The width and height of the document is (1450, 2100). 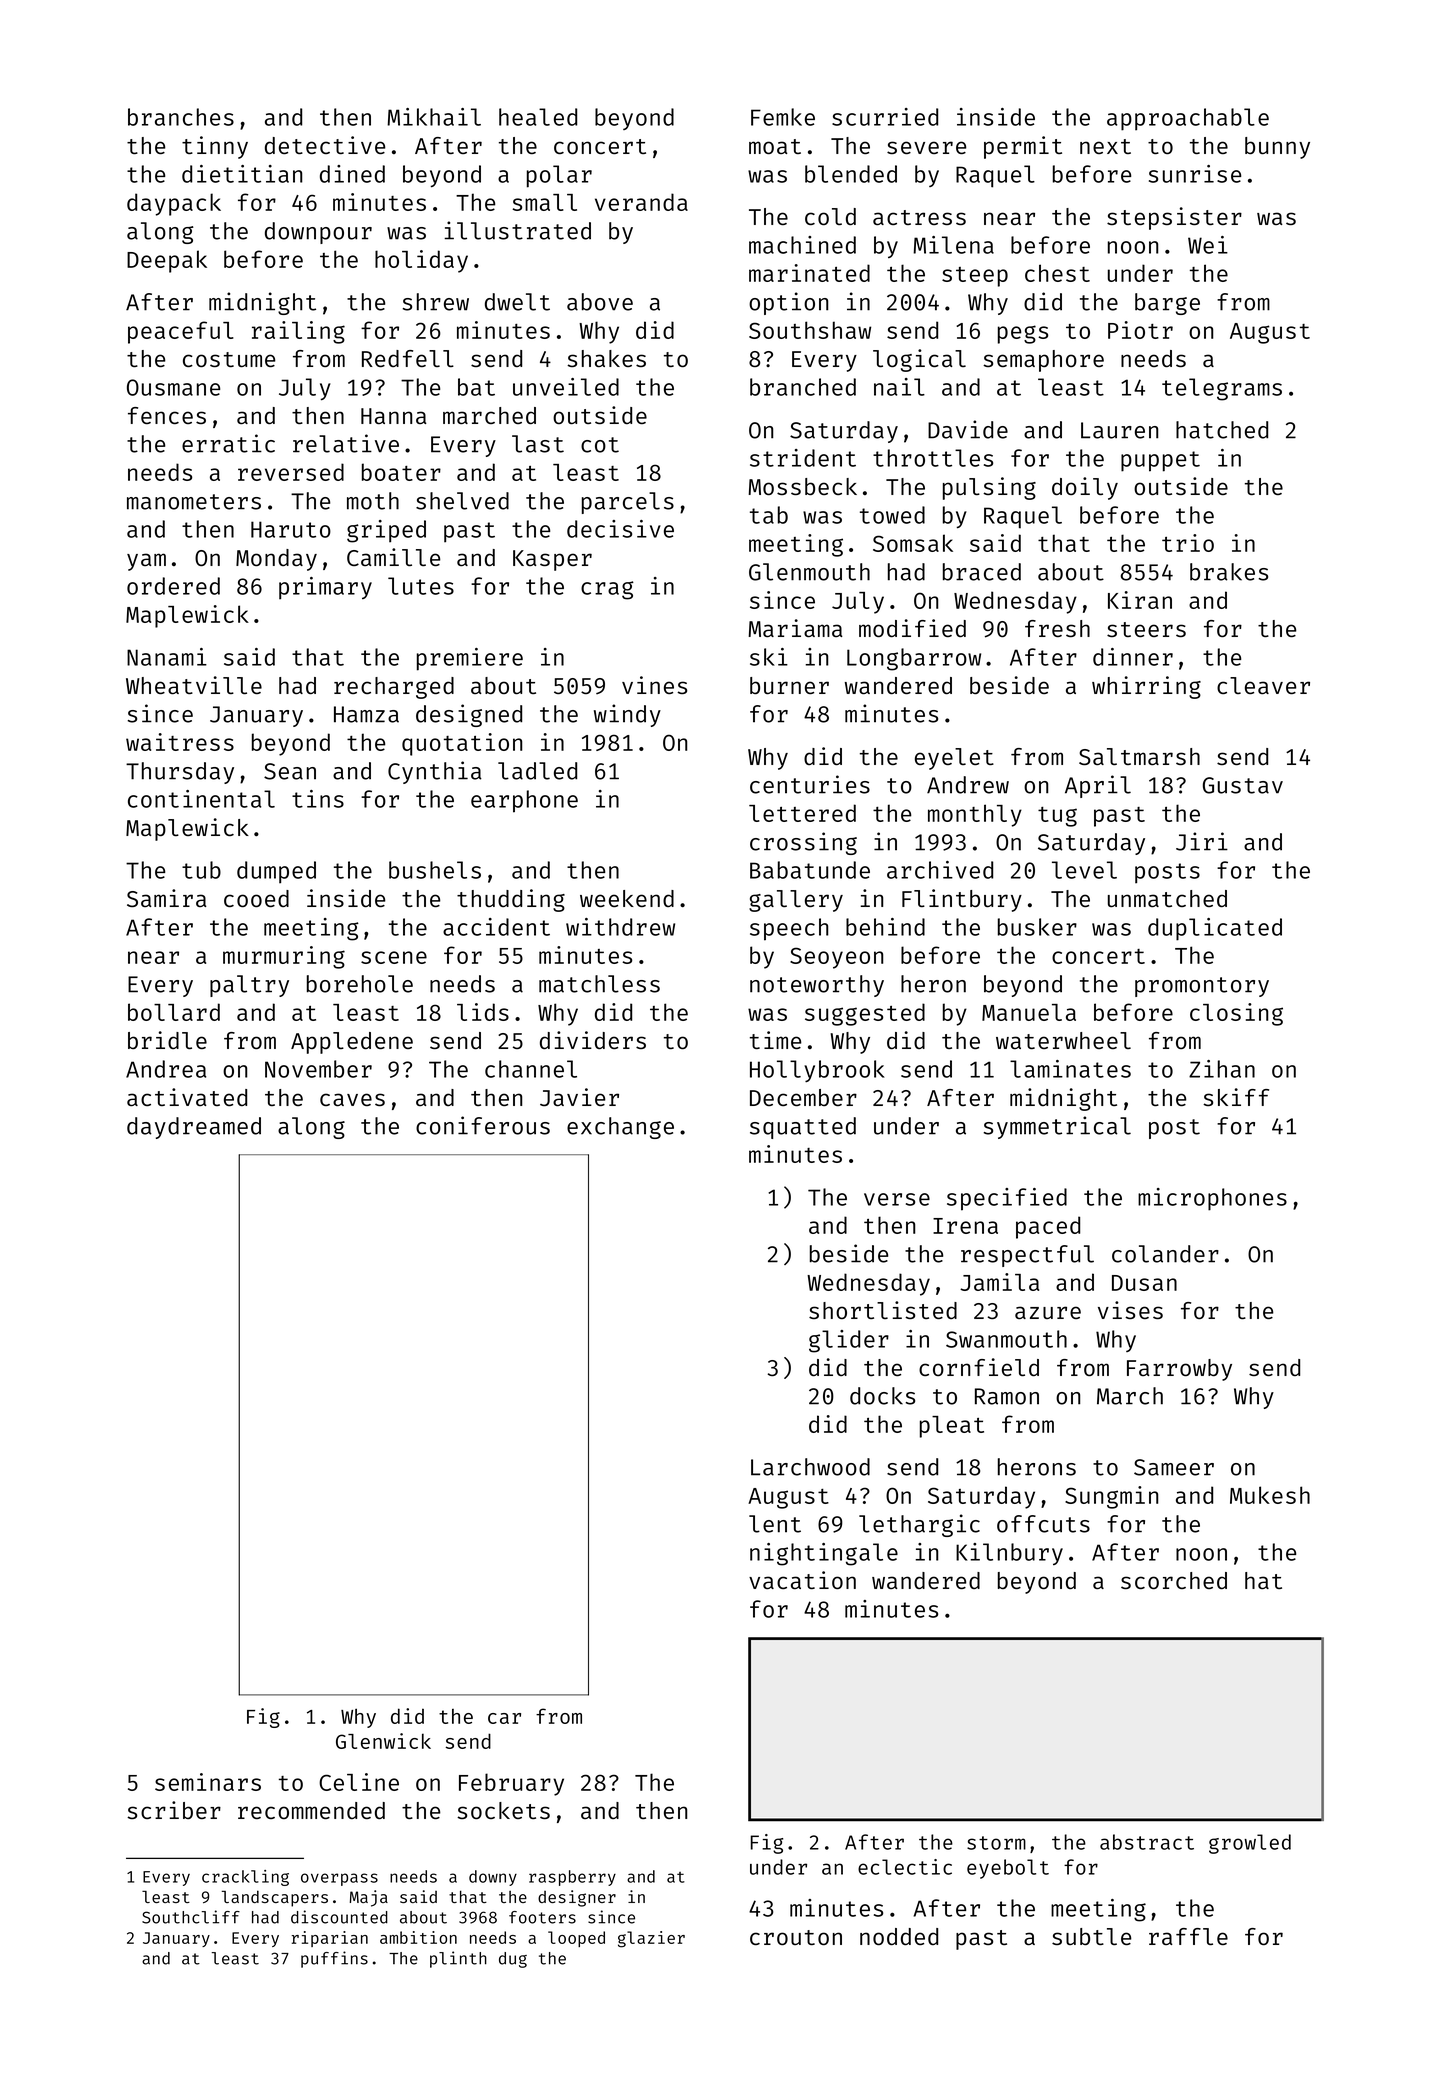 I want to click on Southcliff, so click(x=191, y=1917).
